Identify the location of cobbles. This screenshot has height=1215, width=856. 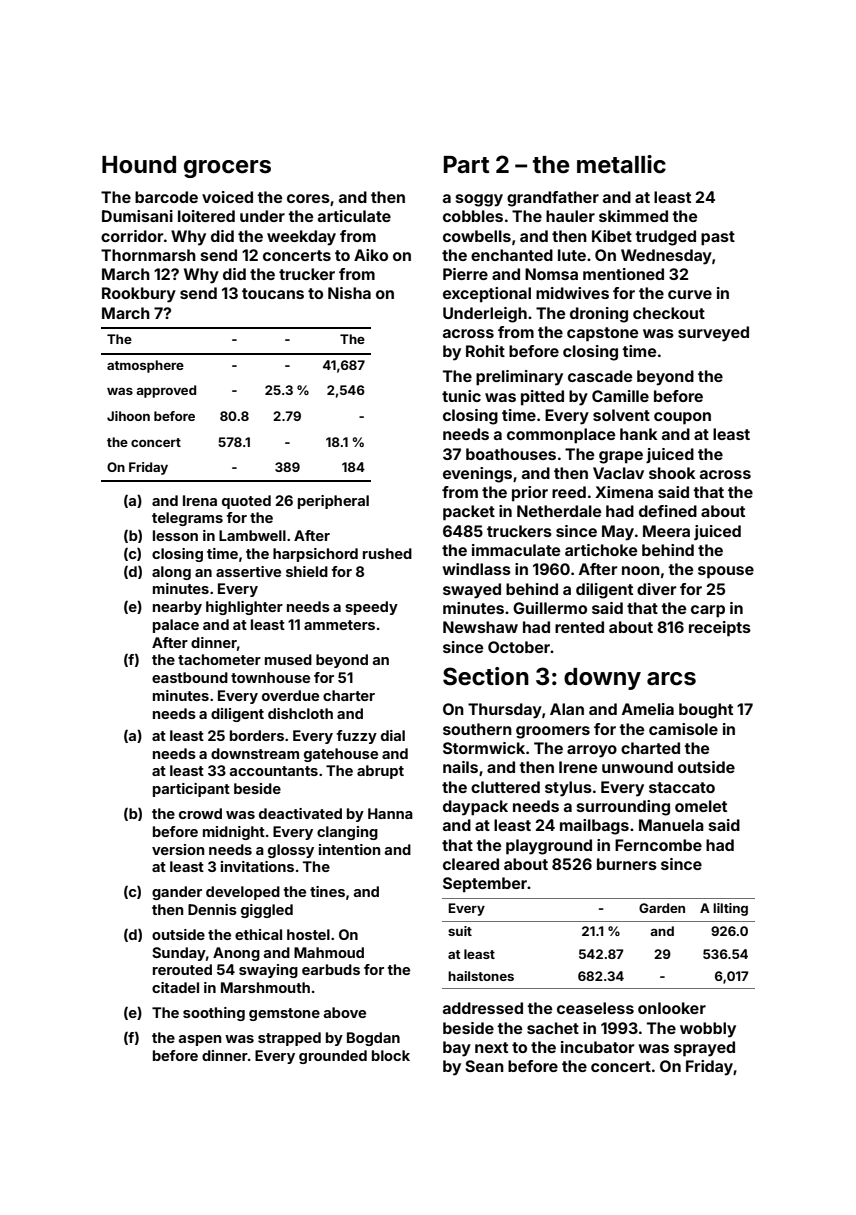
(473, 216).
